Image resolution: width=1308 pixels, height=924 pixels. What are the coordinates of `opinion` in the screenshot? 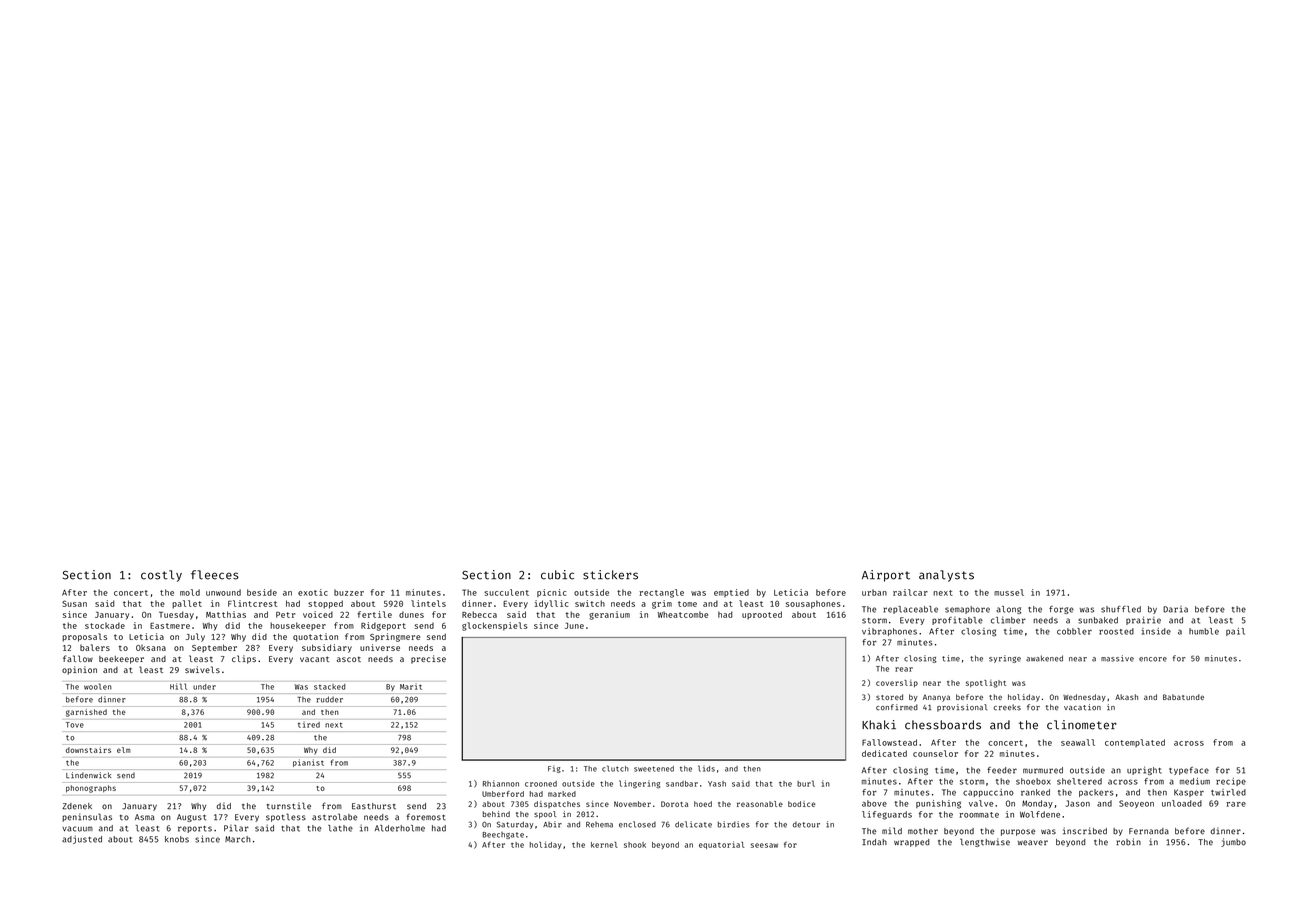 It's located at (79, 670).
